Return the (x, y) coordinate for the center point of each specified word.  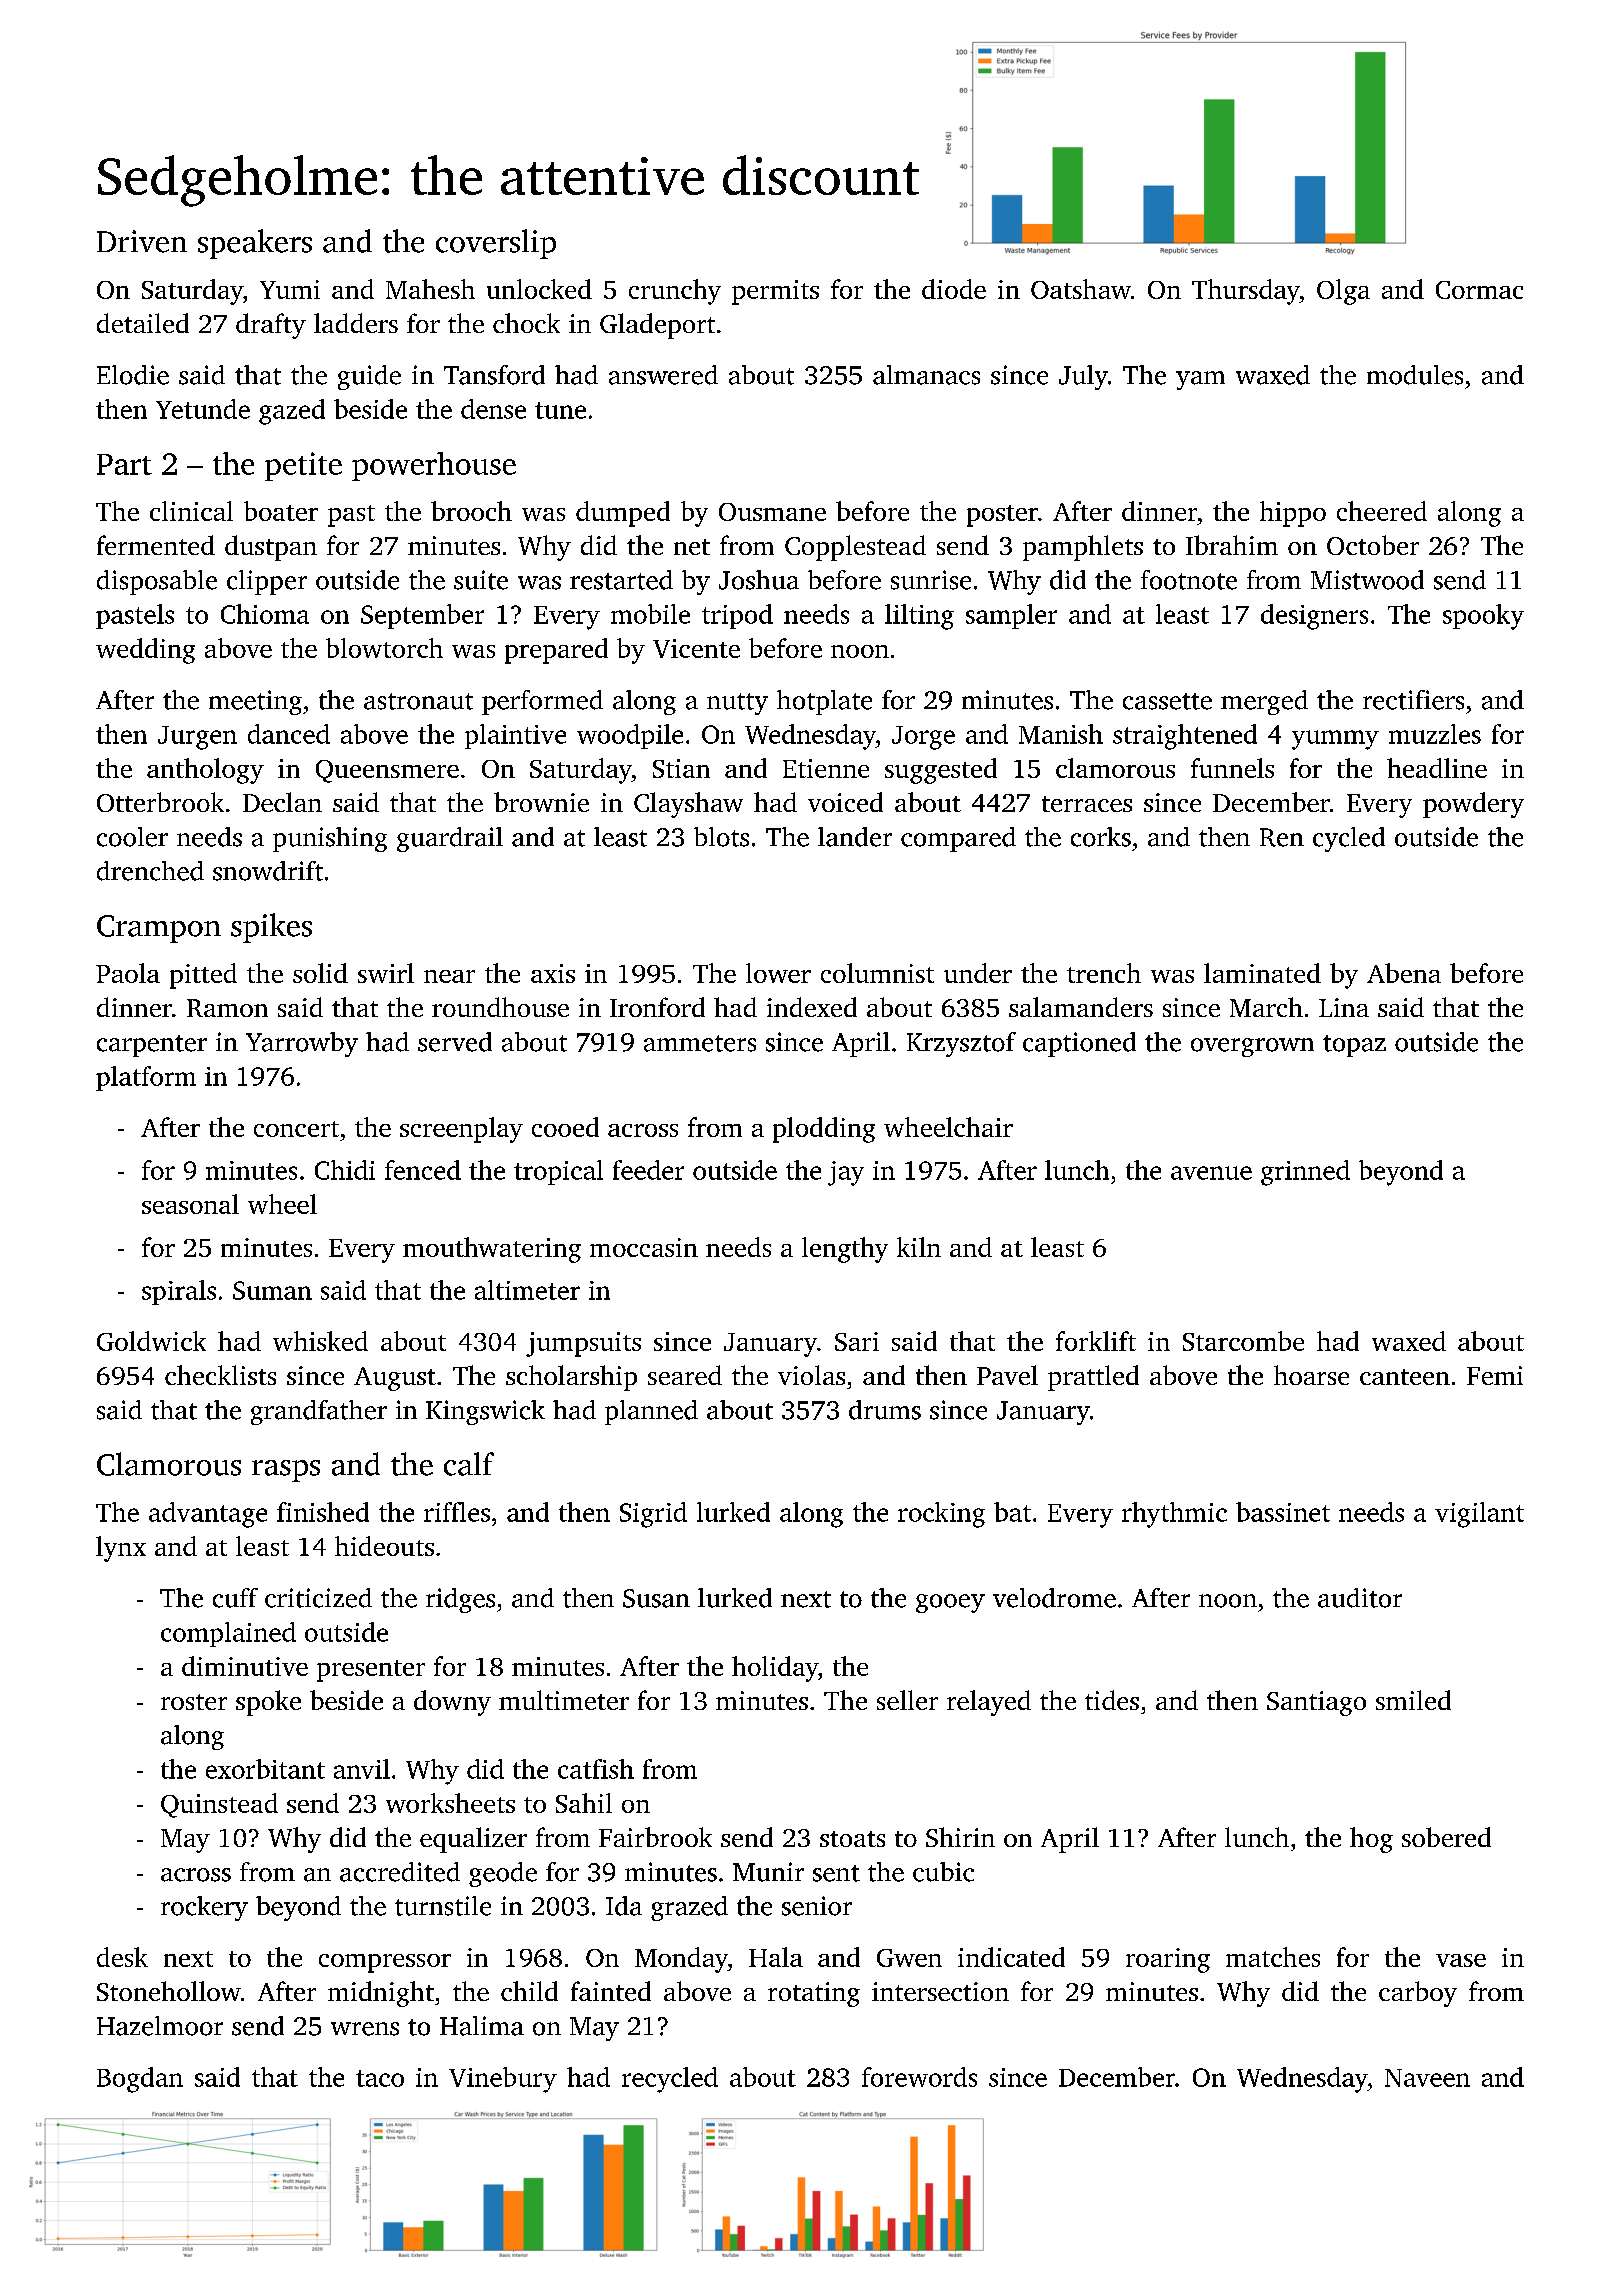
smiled (1413, 1700)
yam (1200, 380)
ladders (356, 323)
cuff (235, 1598)
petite (303, 466)
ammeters (700, 1043)
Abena (1404, 973)
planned (651, 1412)
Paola (128, 973)
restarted (621, 580)
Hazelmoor (160, 2026)
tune (560, 410)
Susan (656, 1598)
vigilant (1479, 1515)
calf (469, 1464)
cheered (1382, 511)
